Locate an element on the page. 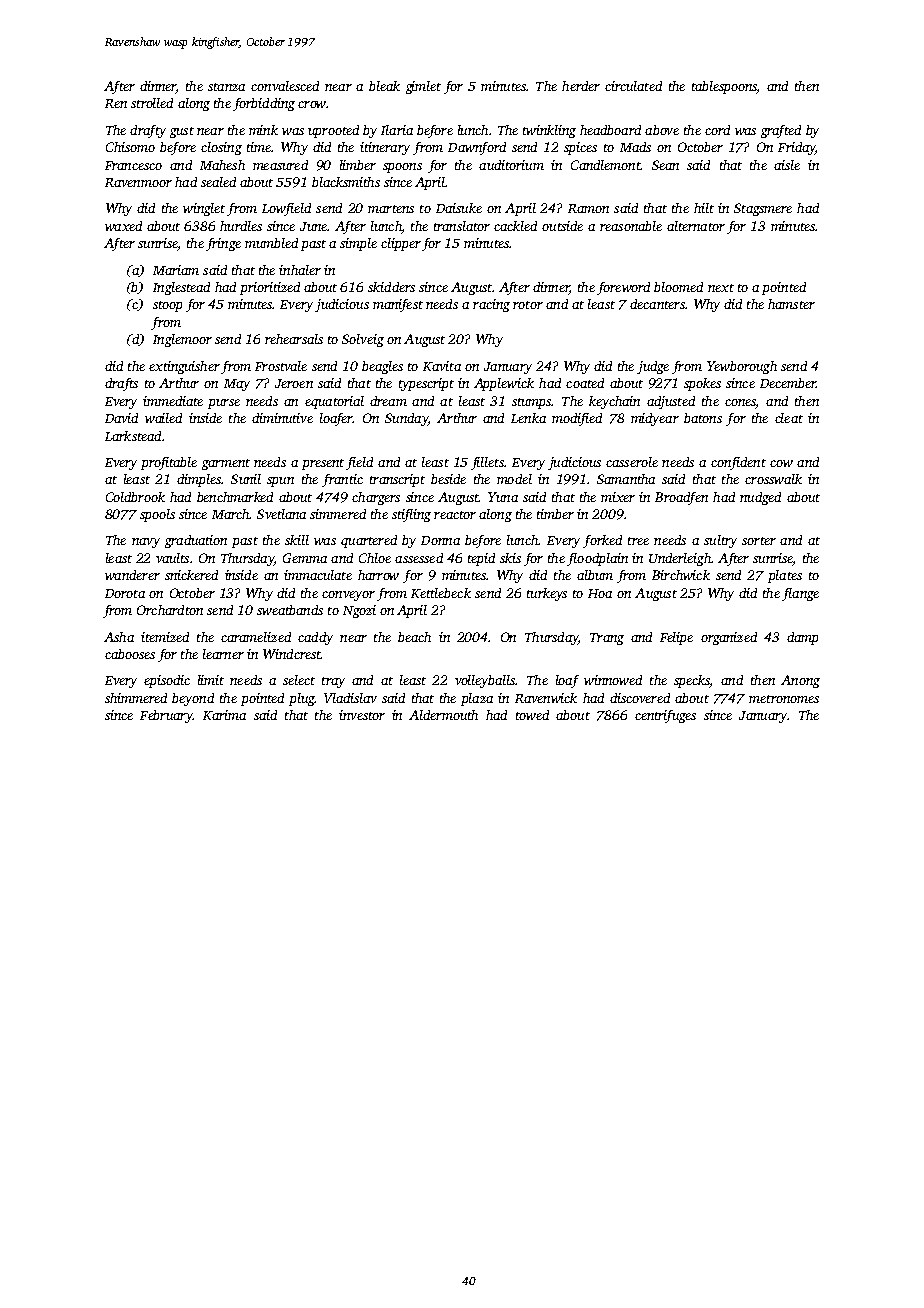 This image has width=924, height=1308. chargers is located at coordinates (376, 498).
